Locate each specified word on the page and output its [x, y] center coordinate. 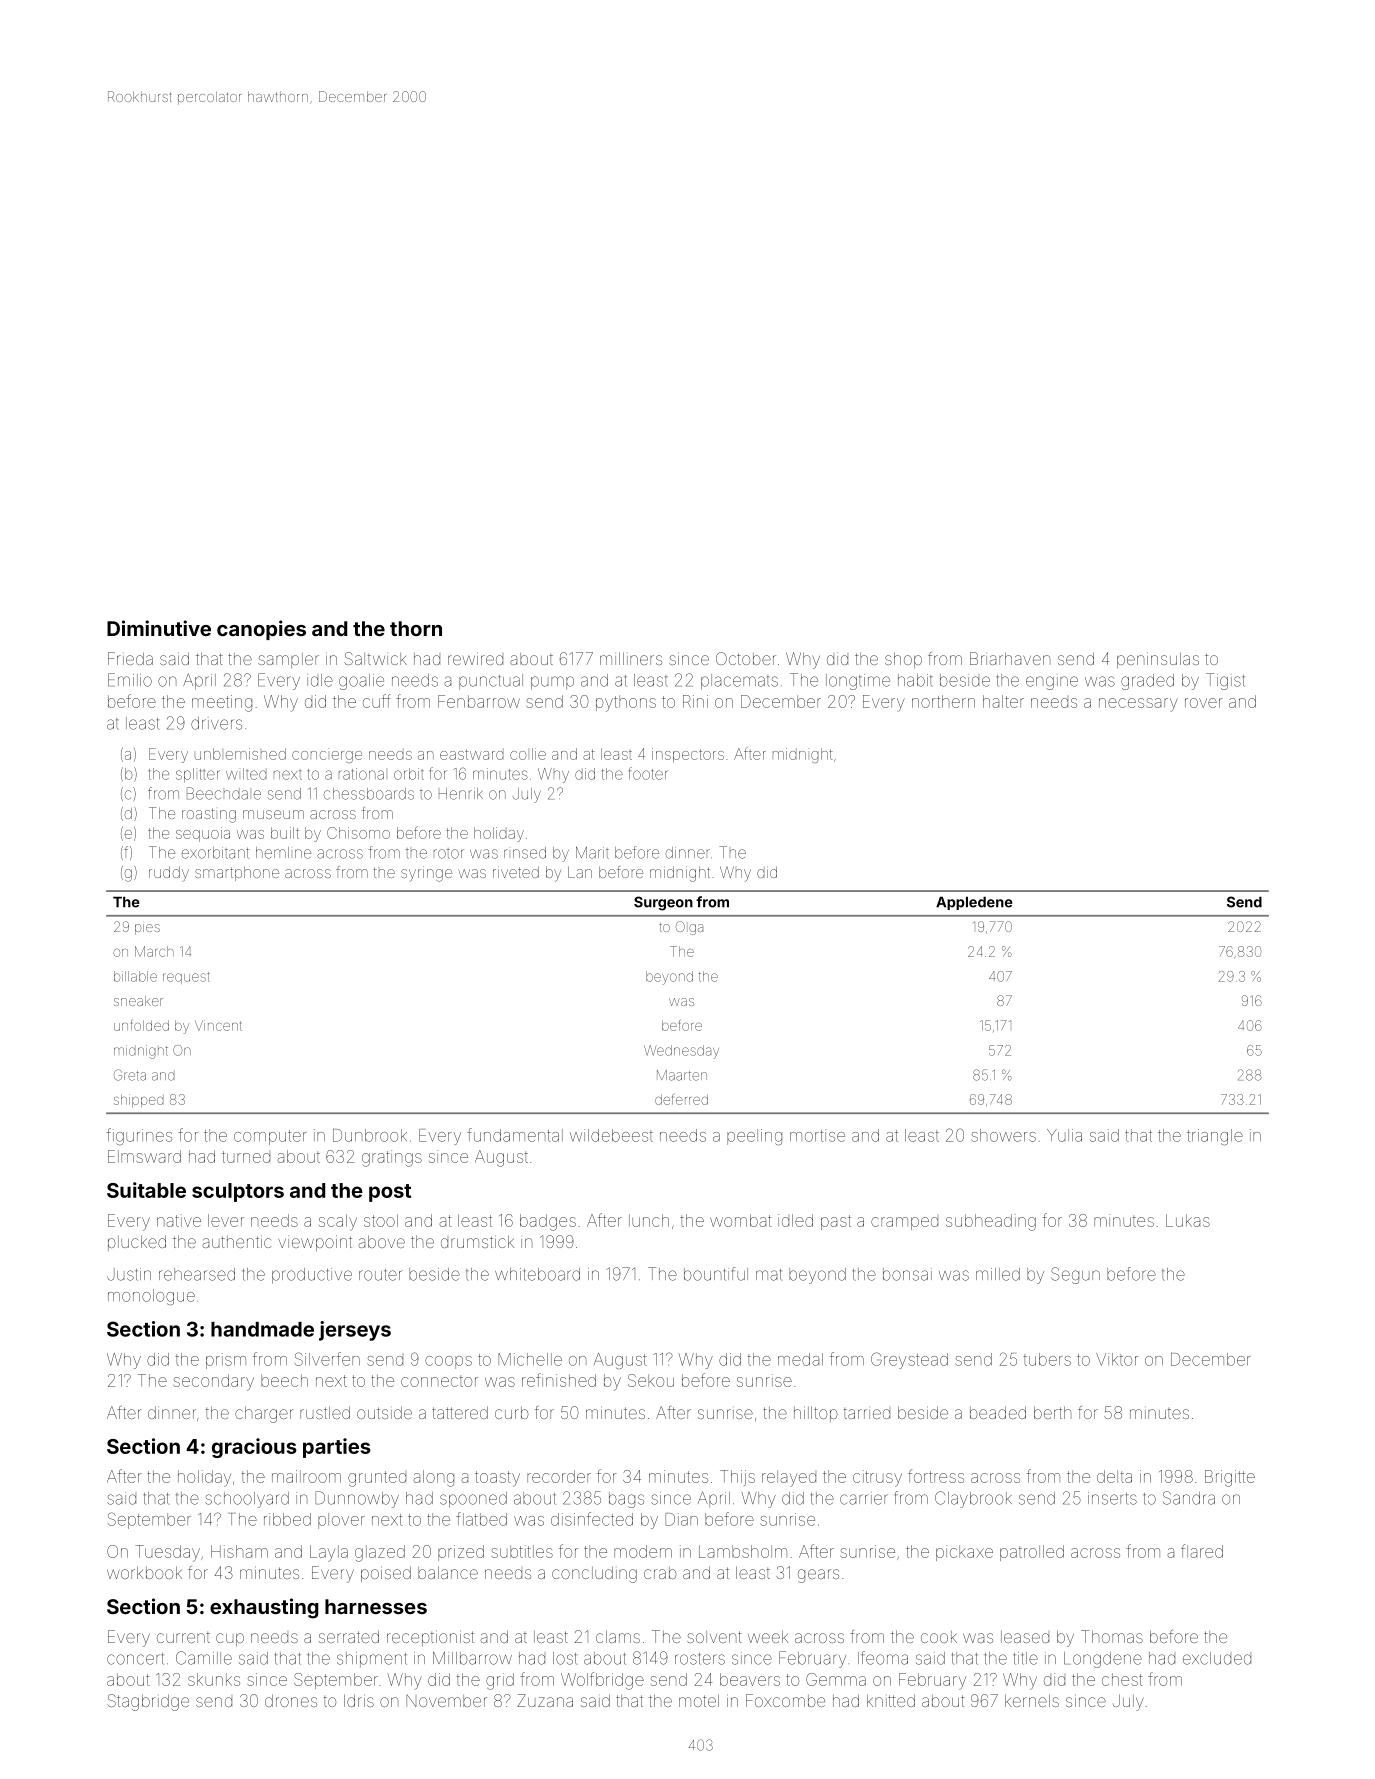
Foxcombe [785, 1700]
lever [226, 1220]
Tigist [1225, 681]
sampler [288, 660]
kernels [1032, 1700]
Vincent [218, 1025]
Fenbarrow [479, 701]
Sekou [651, 1380]
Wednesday [681, 1052]
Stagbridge [148, 1702]
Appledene [974, 903]
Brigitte [1230, 1478]
